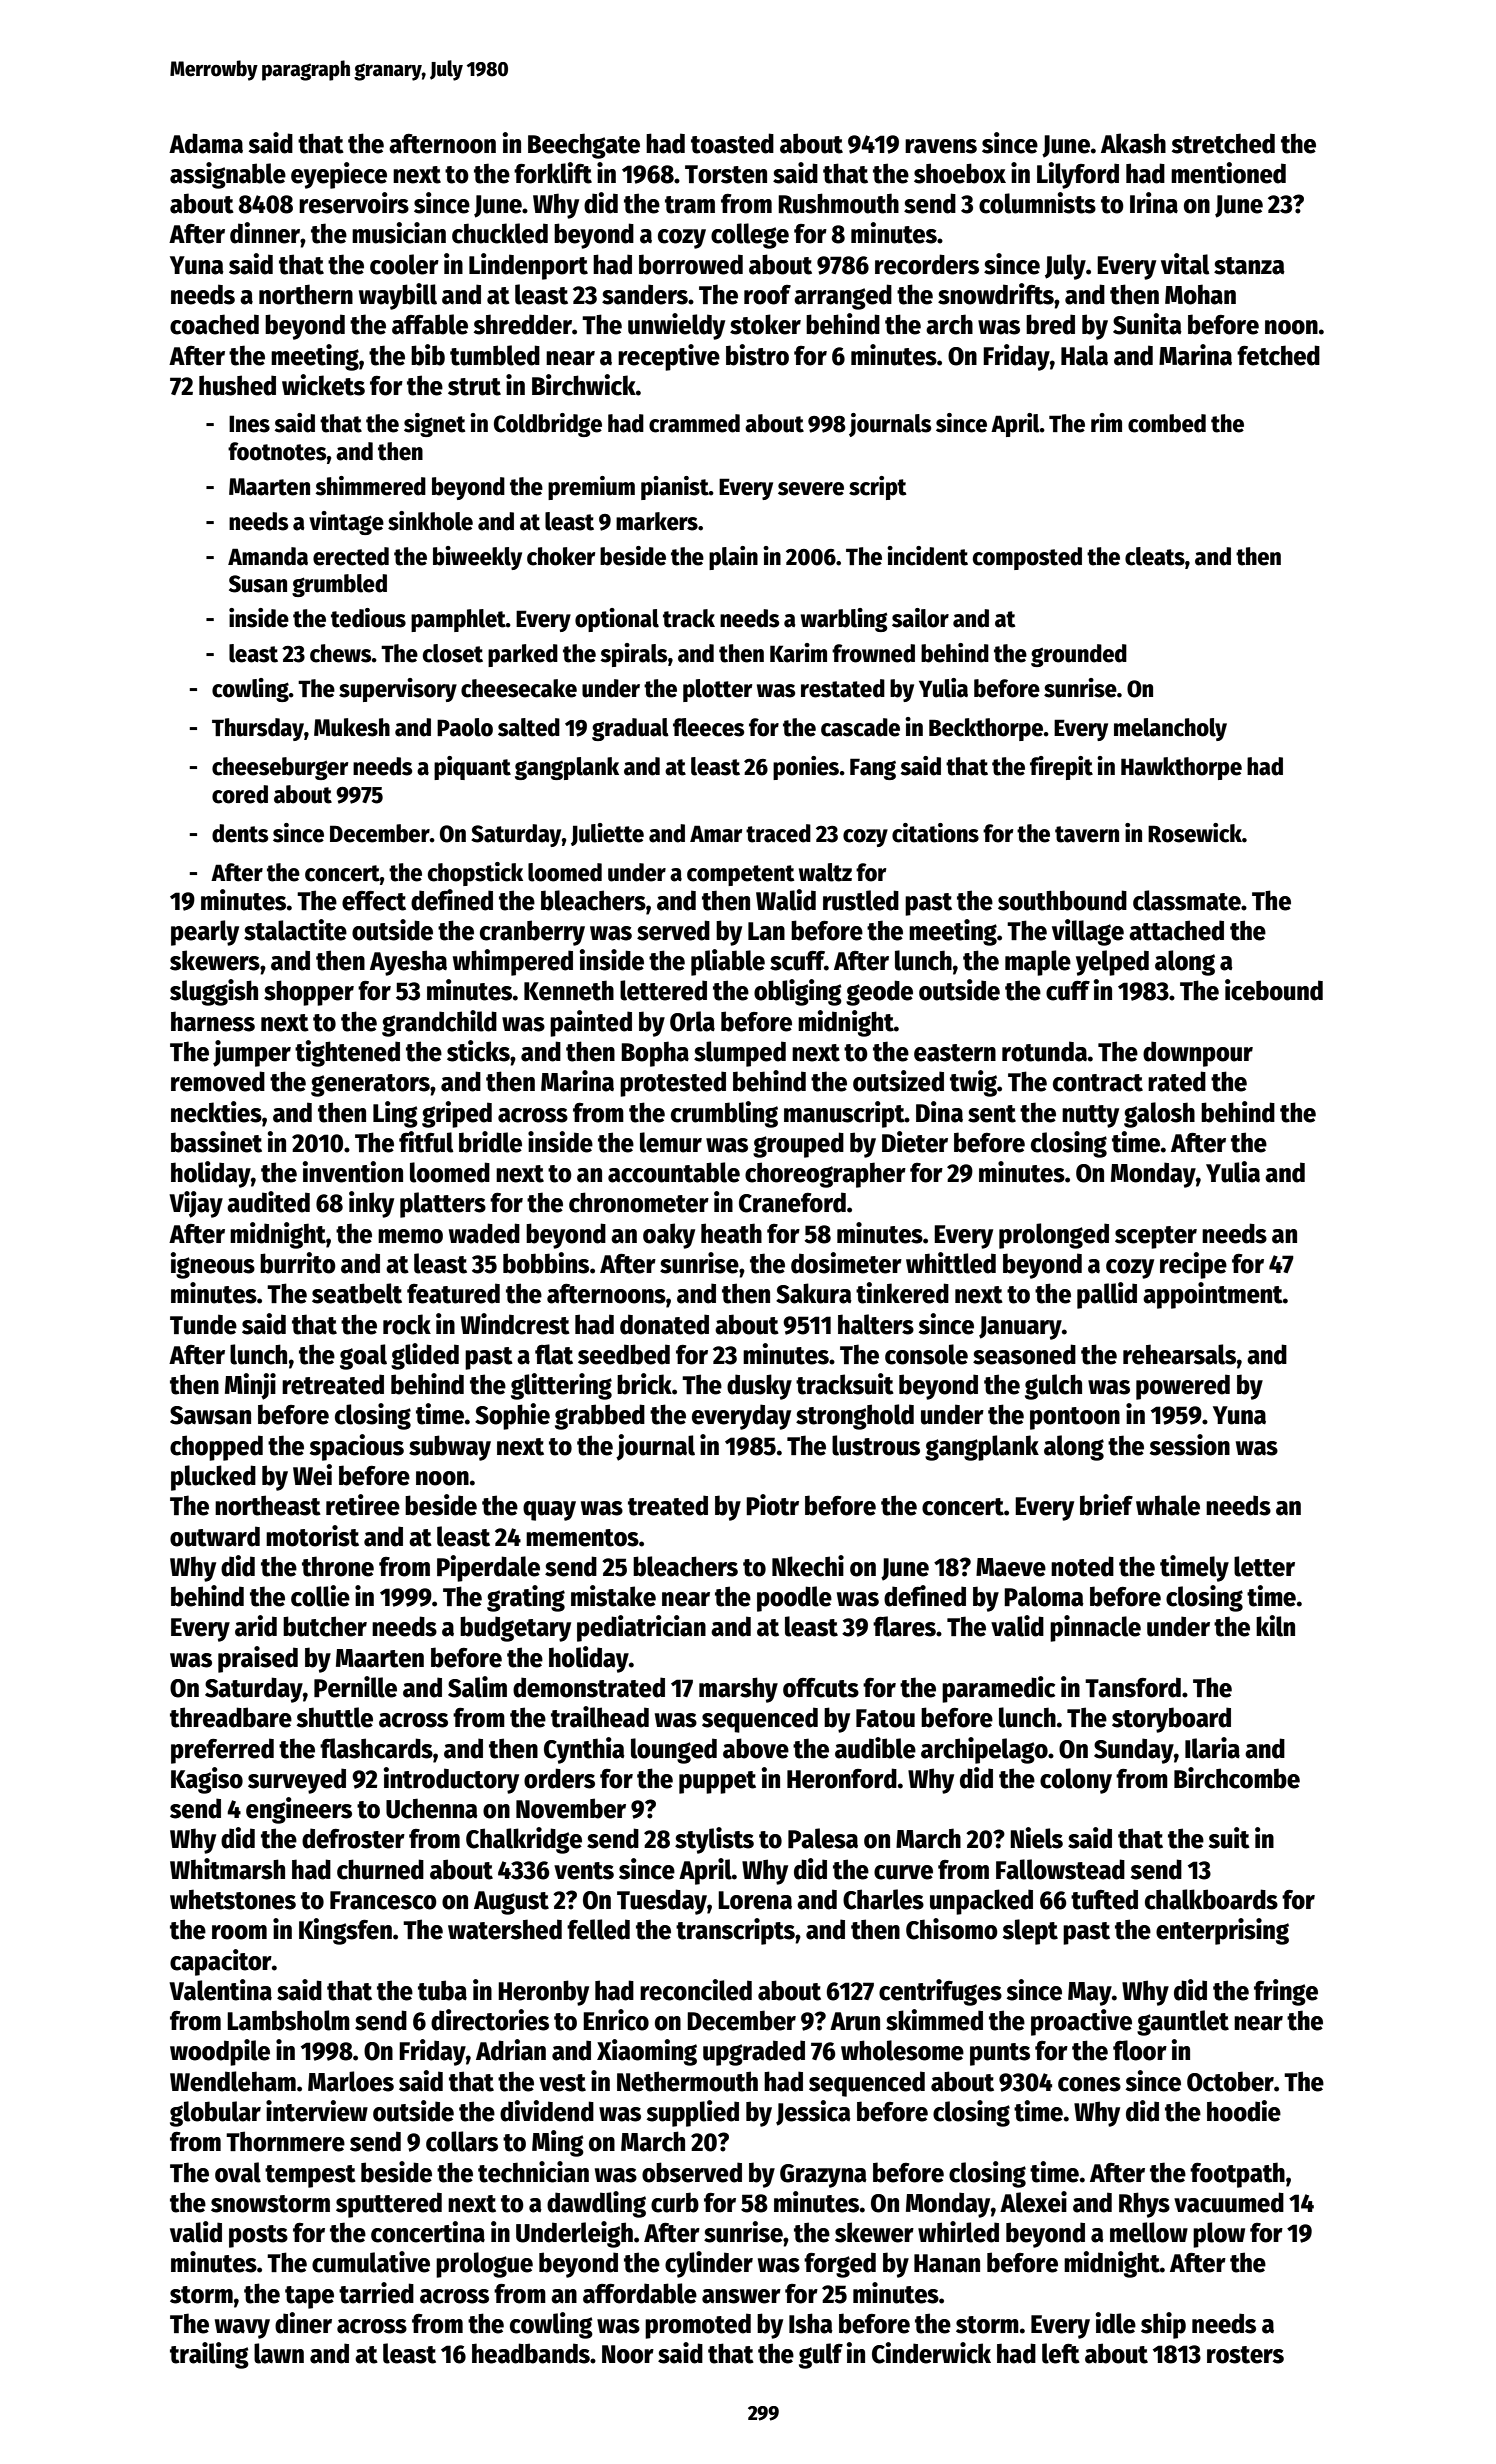 This image has width=1496, height=2464. Describe the element at coordinates (1054, 1236) in the image. I see `prolonged` at that location.
